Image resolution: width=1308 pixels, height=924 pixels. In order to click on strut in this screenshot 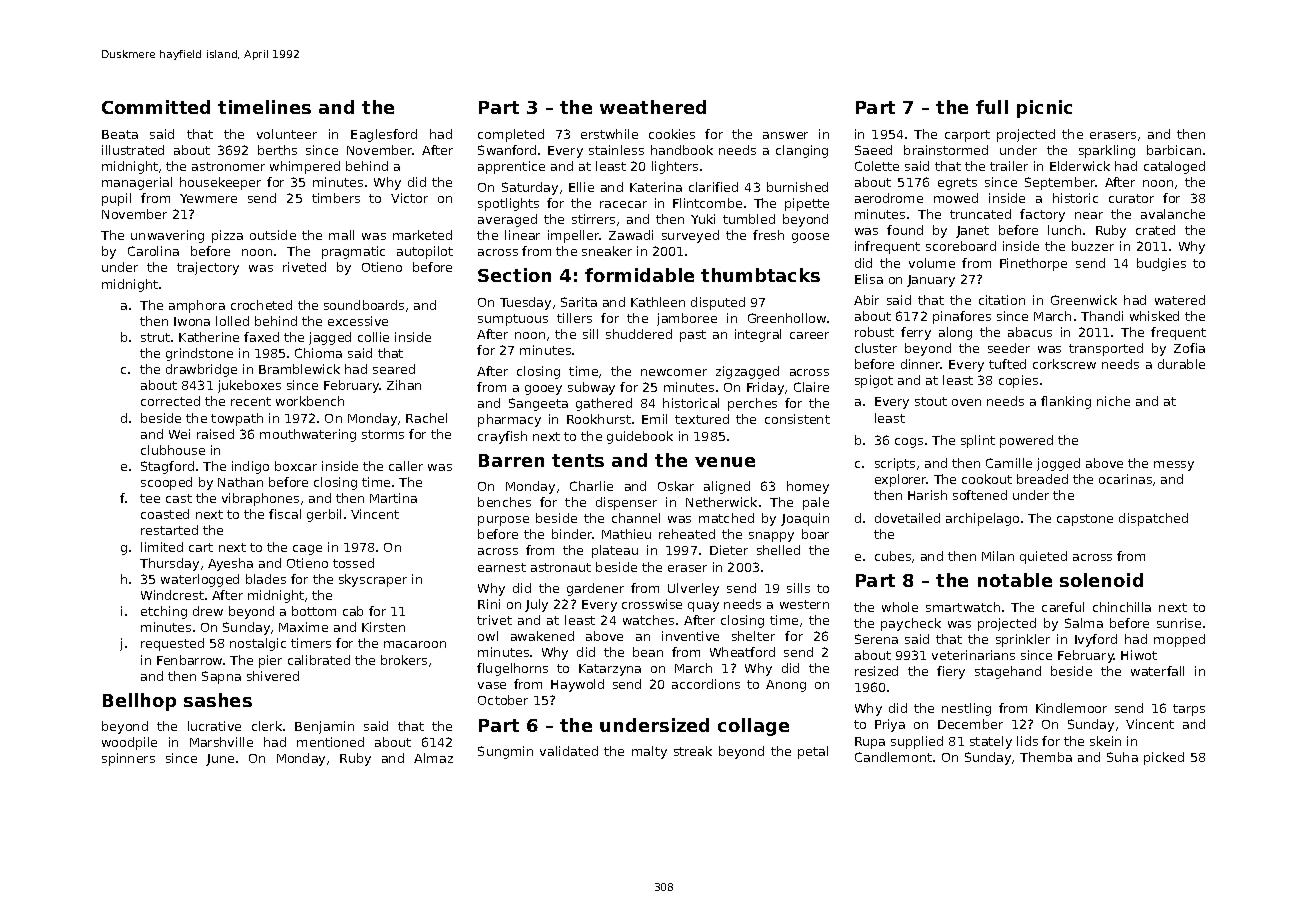, I will do `click(155, 337)`.
